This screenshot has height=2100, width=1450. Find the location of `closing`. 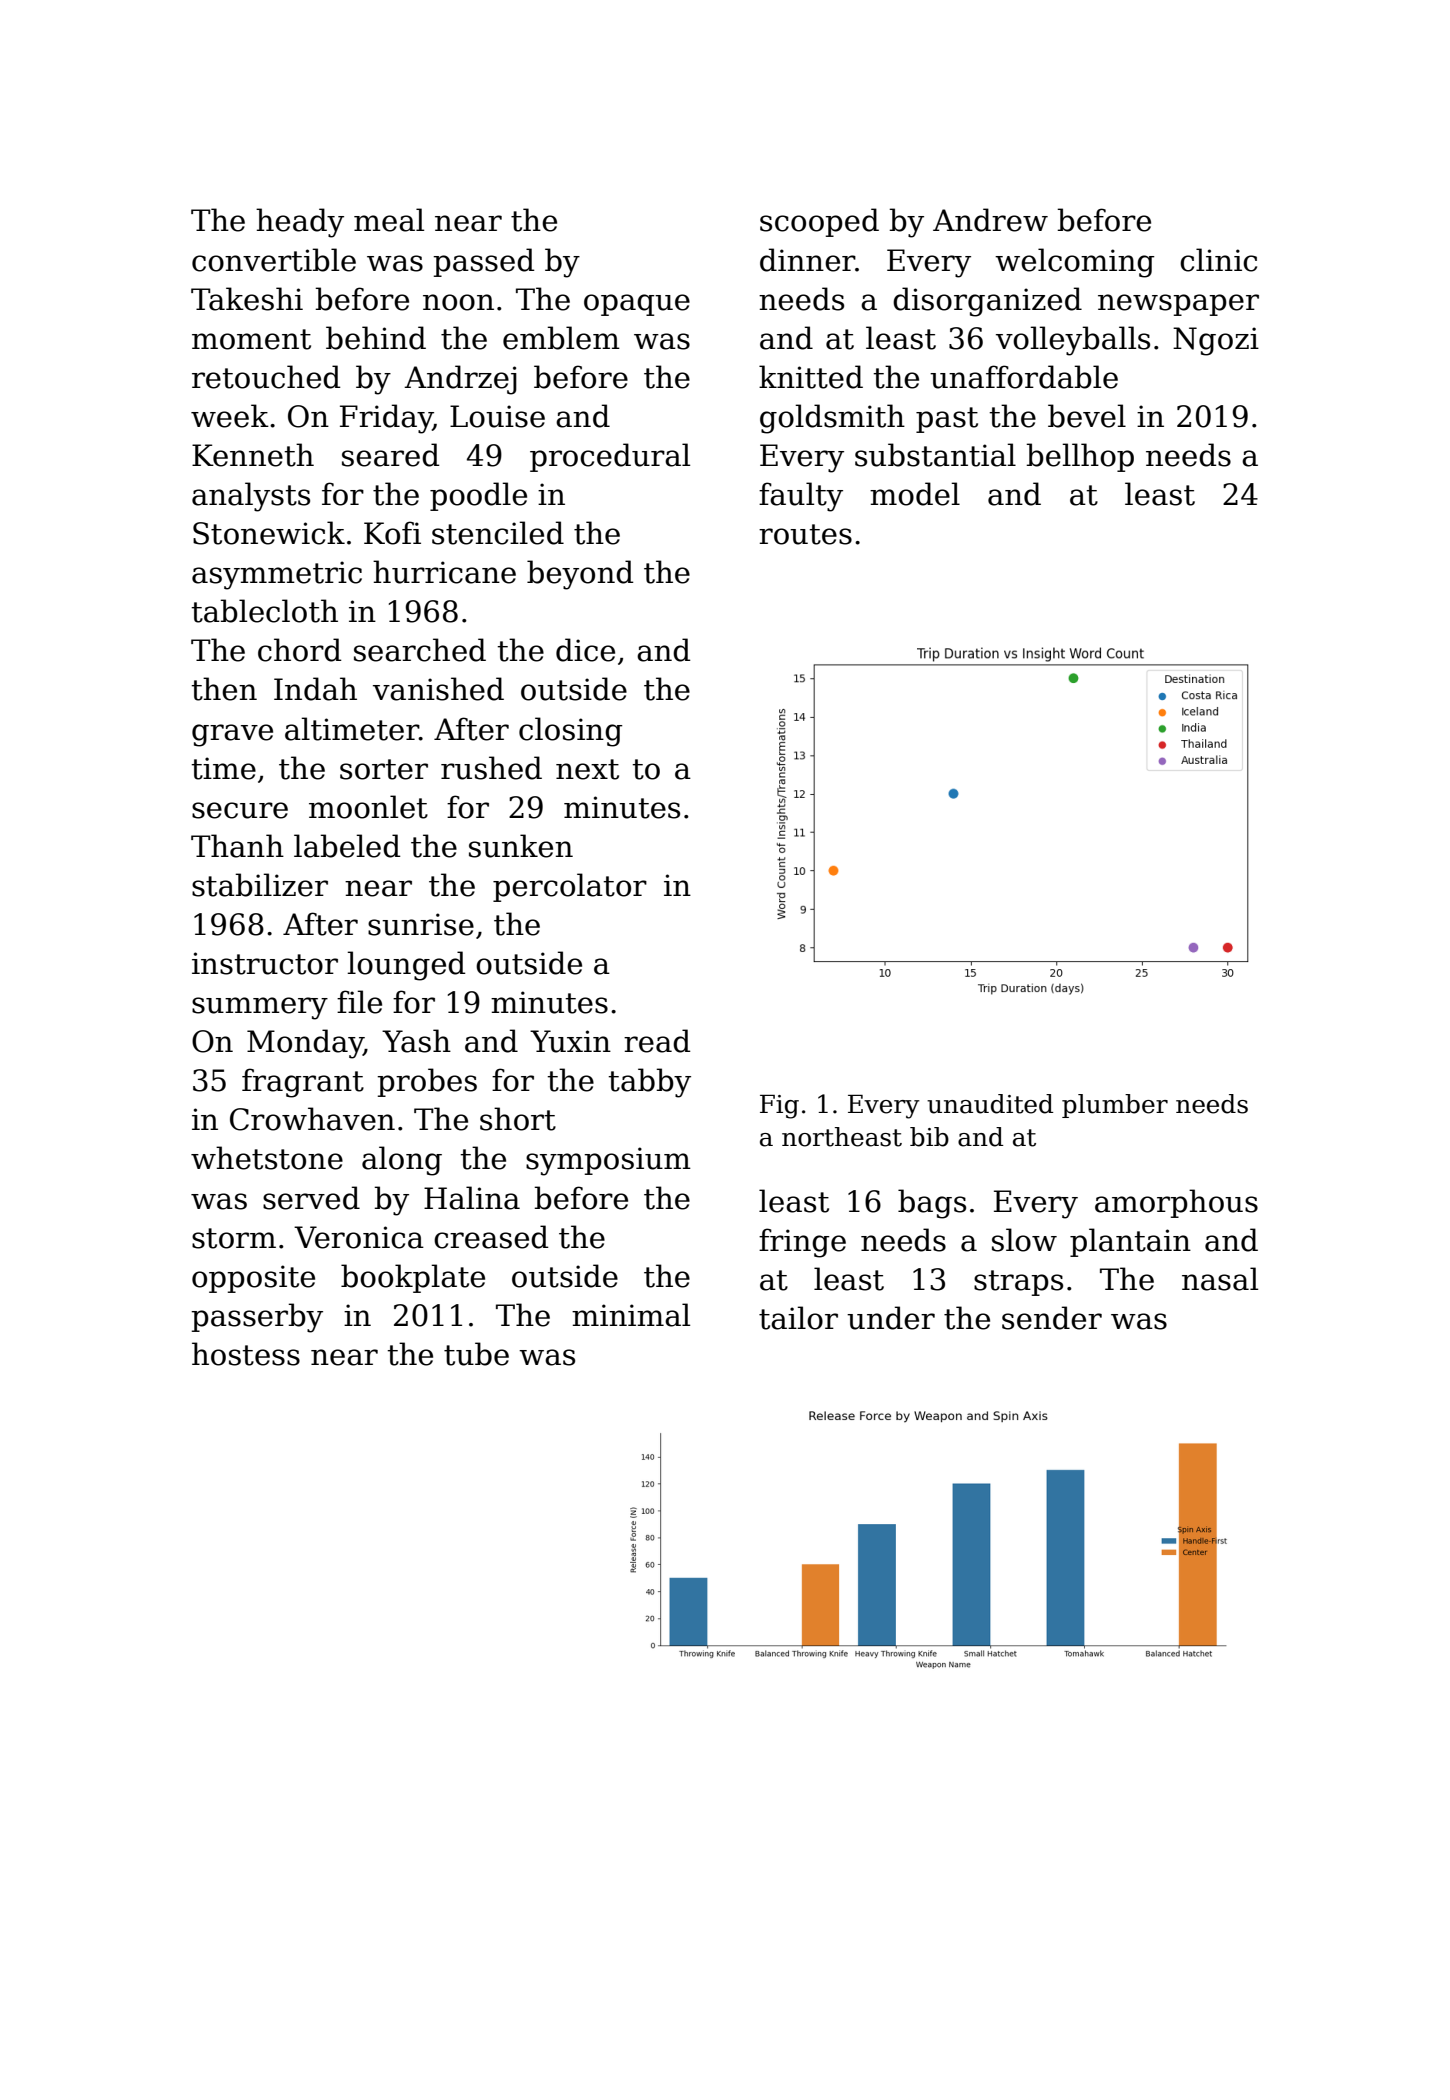

closing is located at coordinates (570, 732).
